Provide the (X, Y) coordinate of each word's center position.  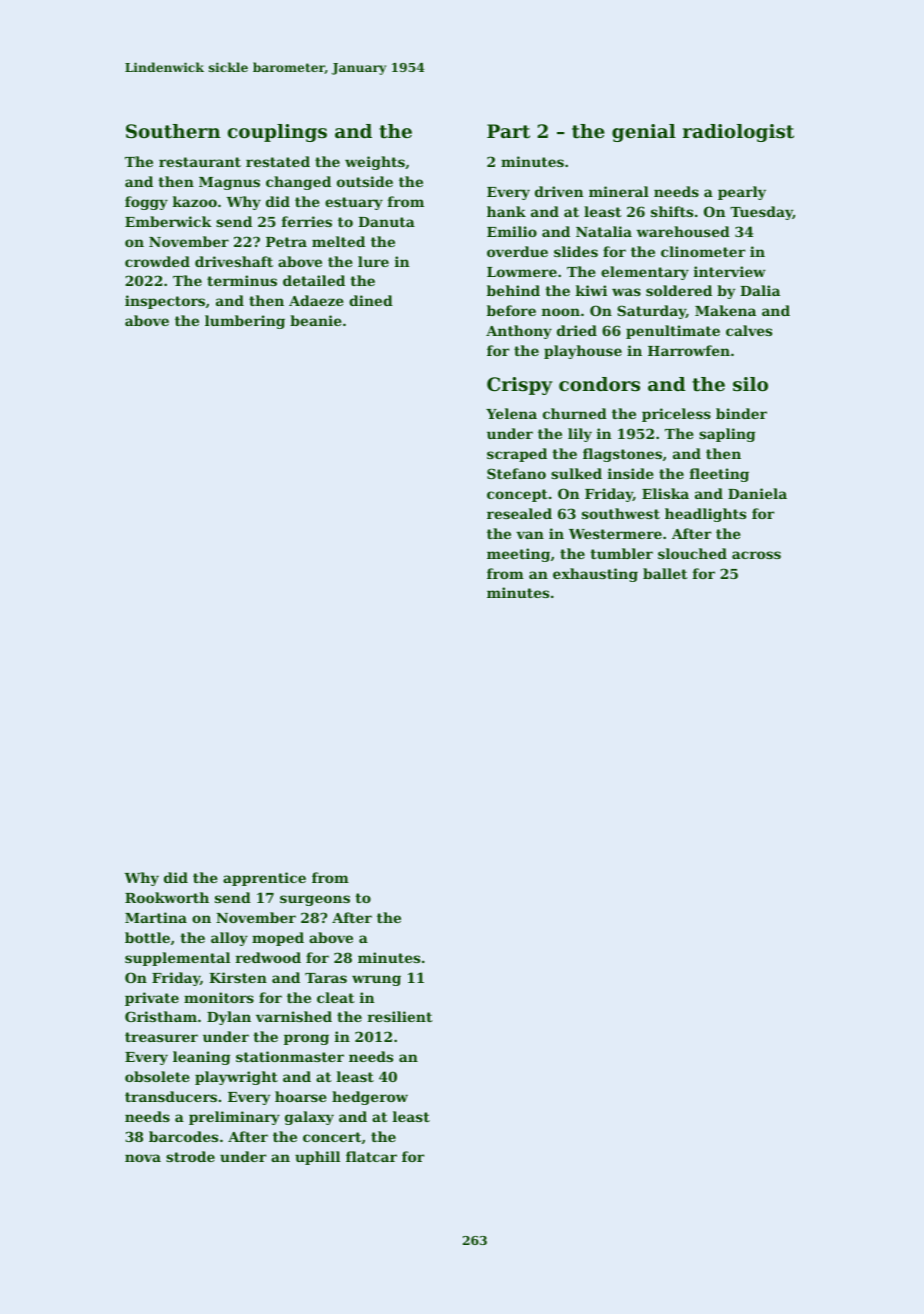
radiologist (738, 133)
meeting (518, 555)
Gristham (161, 1016)
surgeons (315, 900)
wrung (376, 980)
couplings (277, 133)
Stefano (516, 473)
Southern (173, 131)
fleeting (719, 475)
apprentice (264, 879)
